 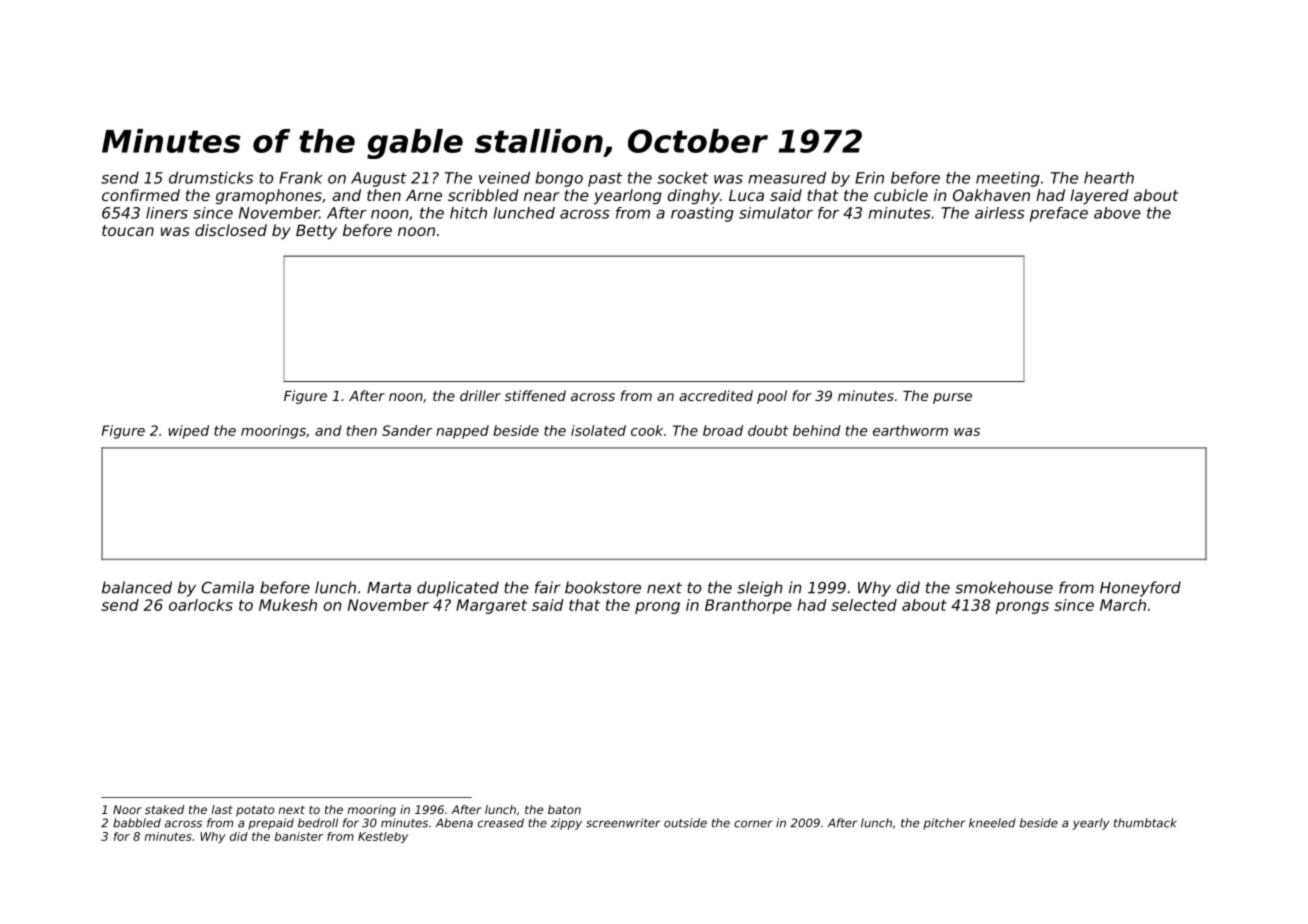 What do you see at coordinates (468, 213) in the image?
I see `hitch` at bounding box center [468, 213].
